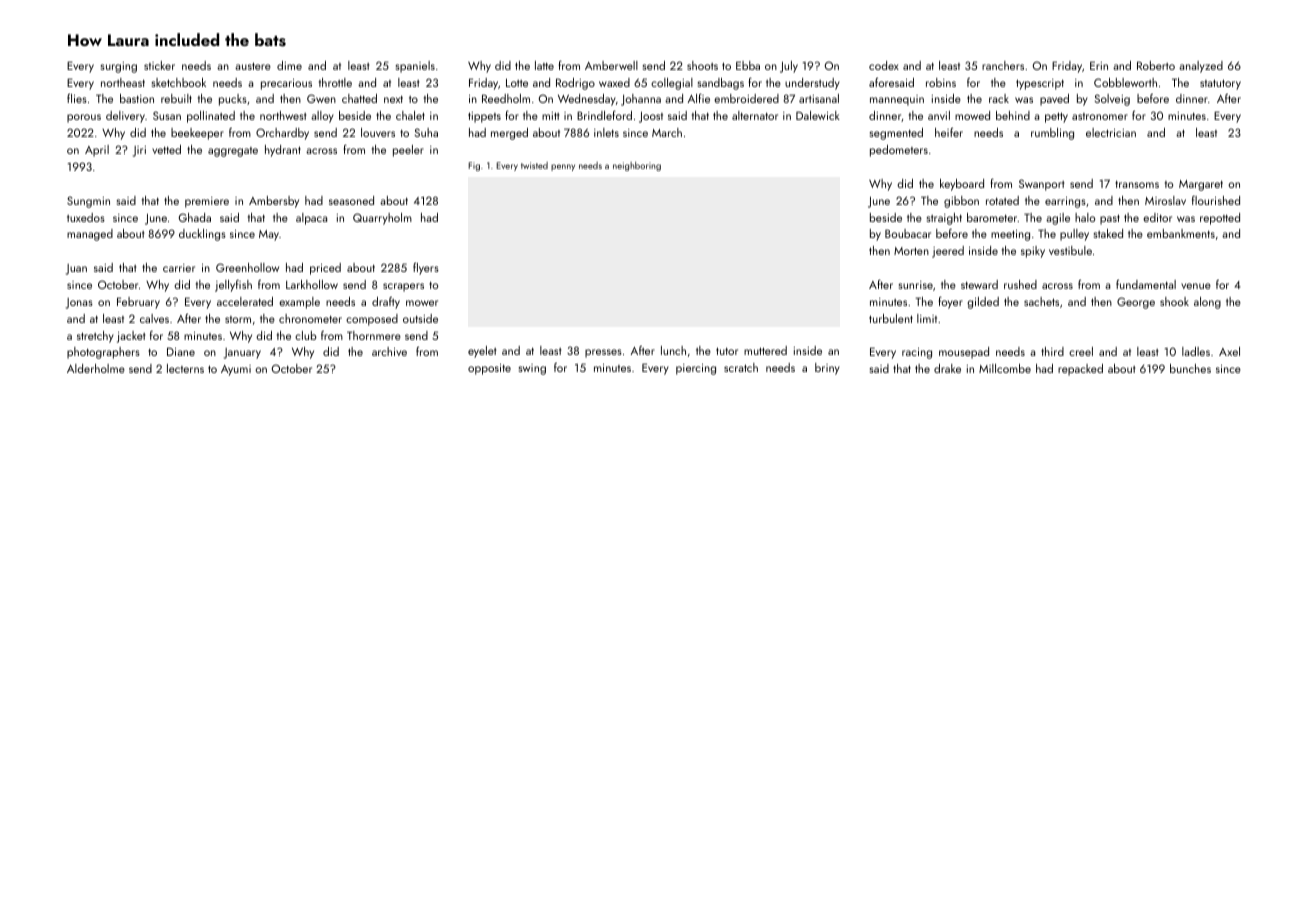 This screenshot has width=1308, height=924. Describe the element at coordinates (269, 235) in the screenshot. I see `May` at that location.
